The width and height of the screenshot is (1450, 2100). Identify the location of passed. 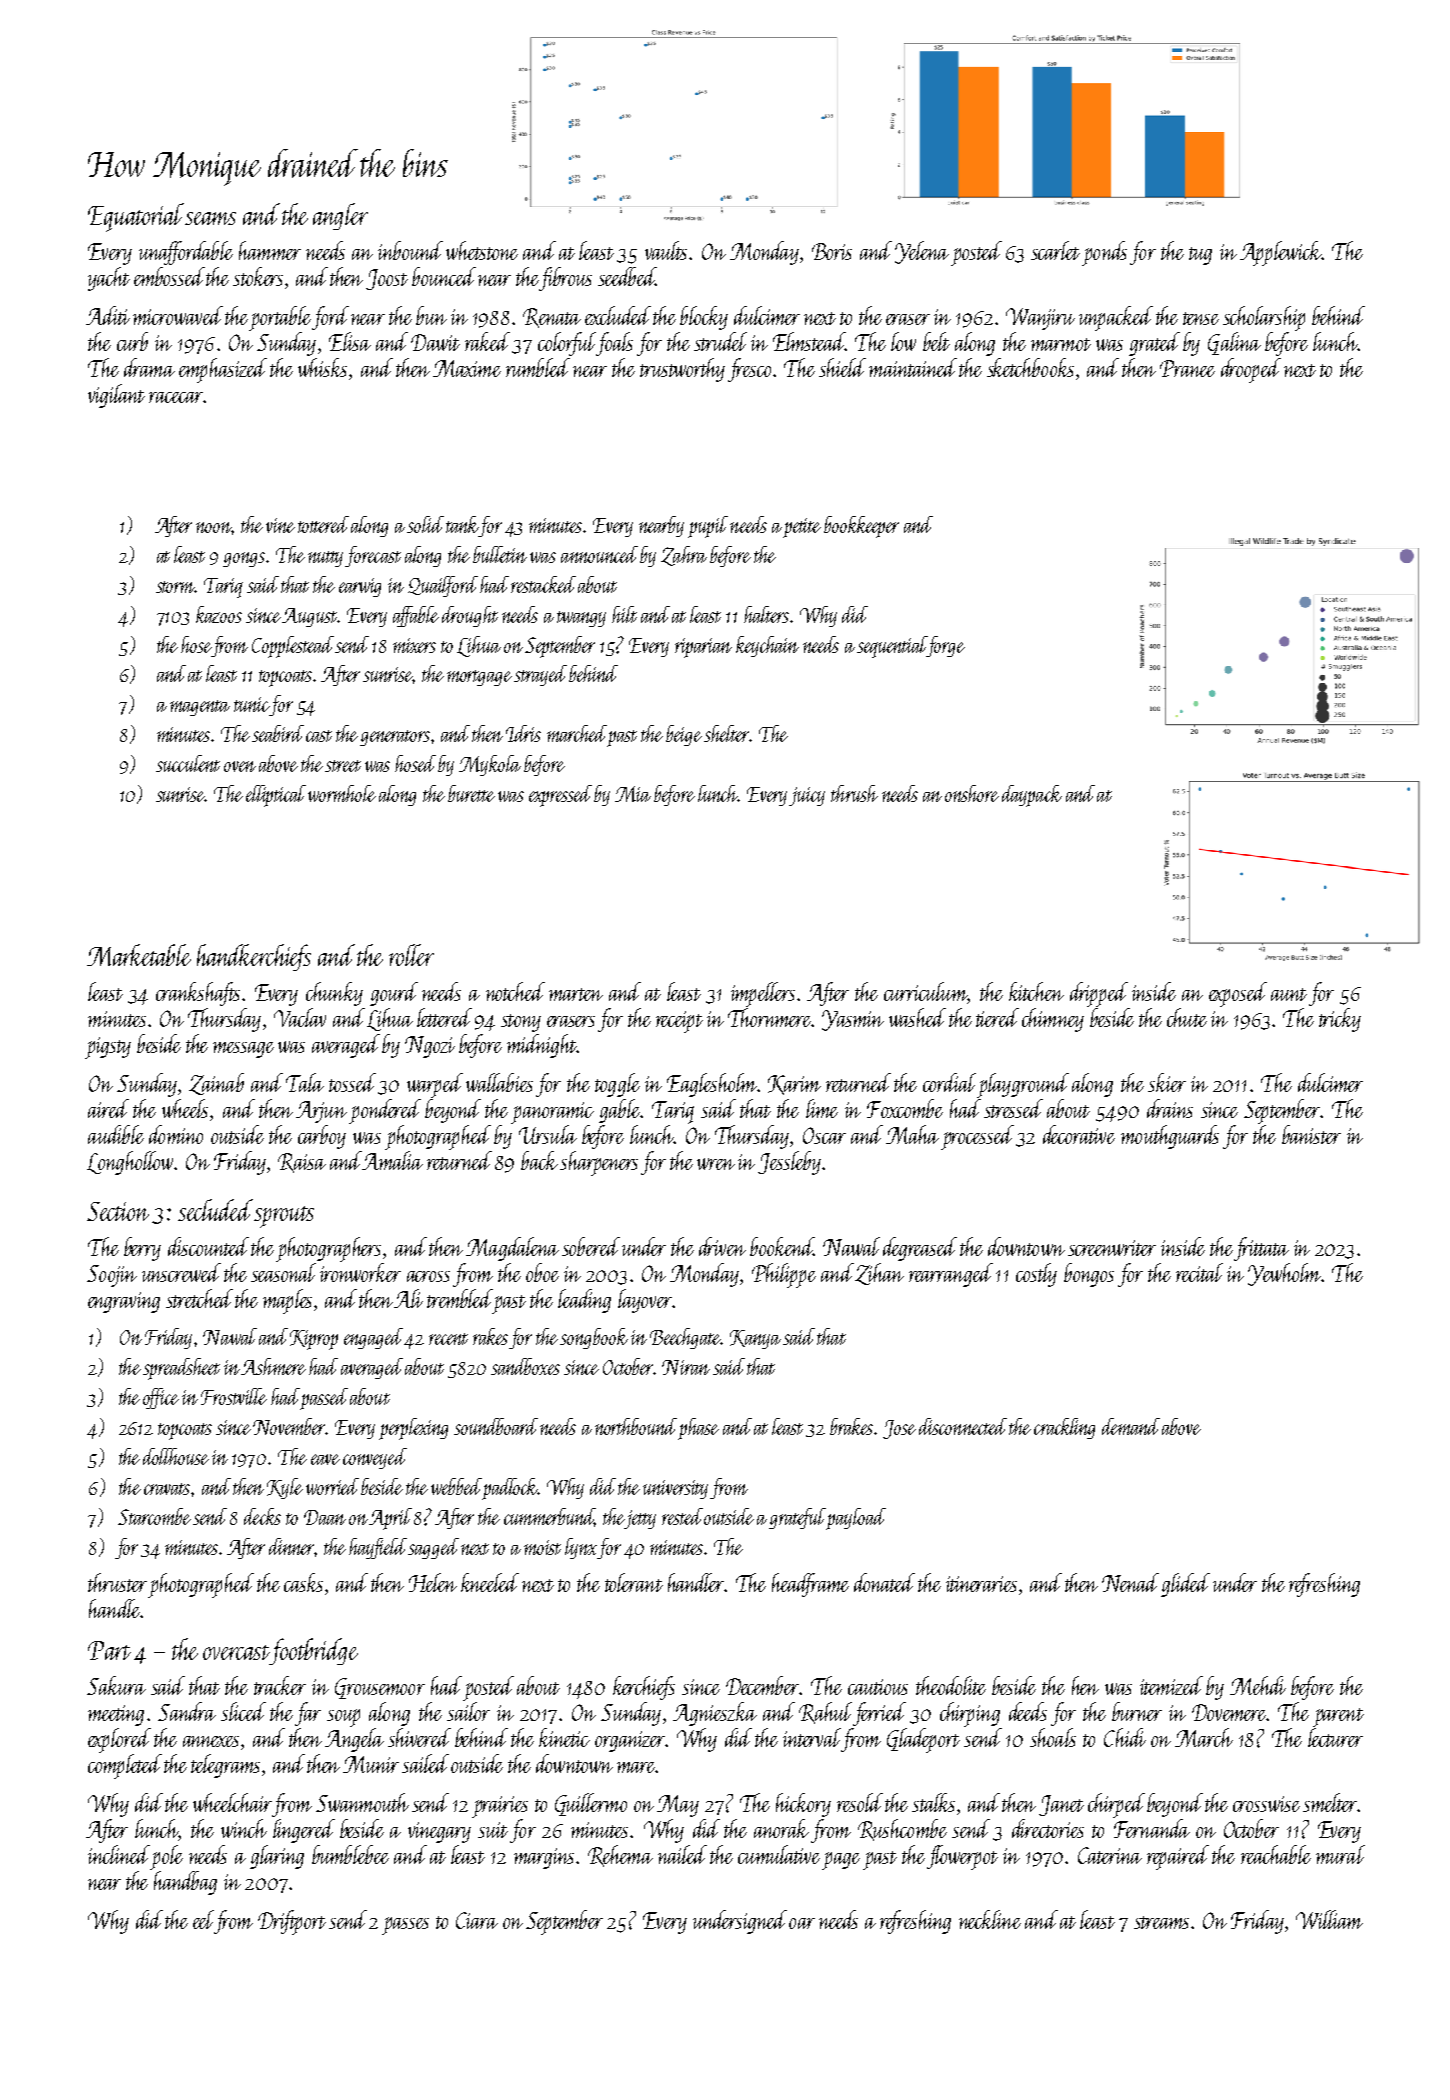
(324, 1399).
